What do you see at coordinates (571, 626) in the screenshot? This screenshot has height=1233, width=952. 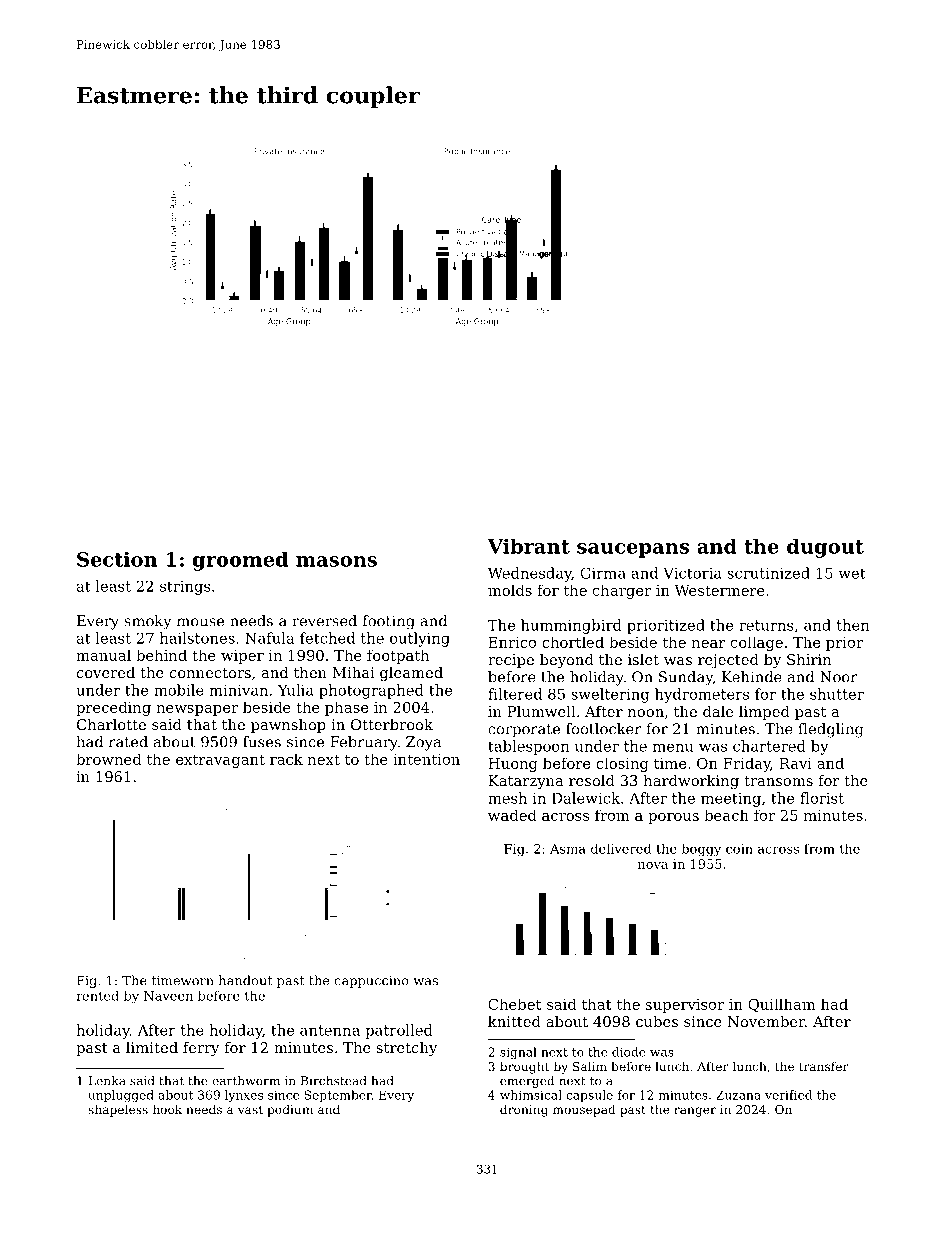 I see `hummingbird` at bounding box center [571, 626].
